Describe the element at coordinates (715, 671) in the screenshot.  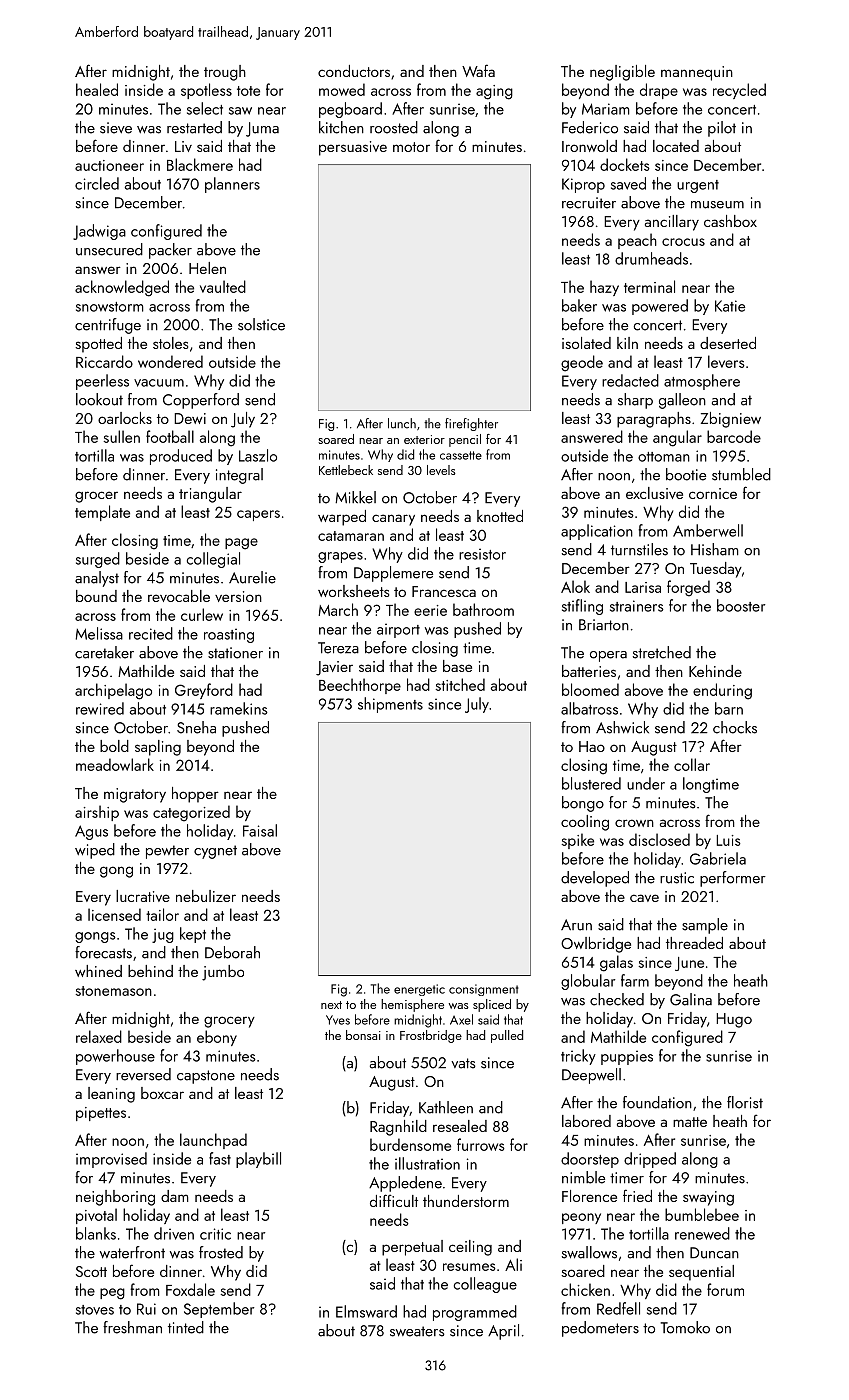
I see `Kehinde` at that location.
